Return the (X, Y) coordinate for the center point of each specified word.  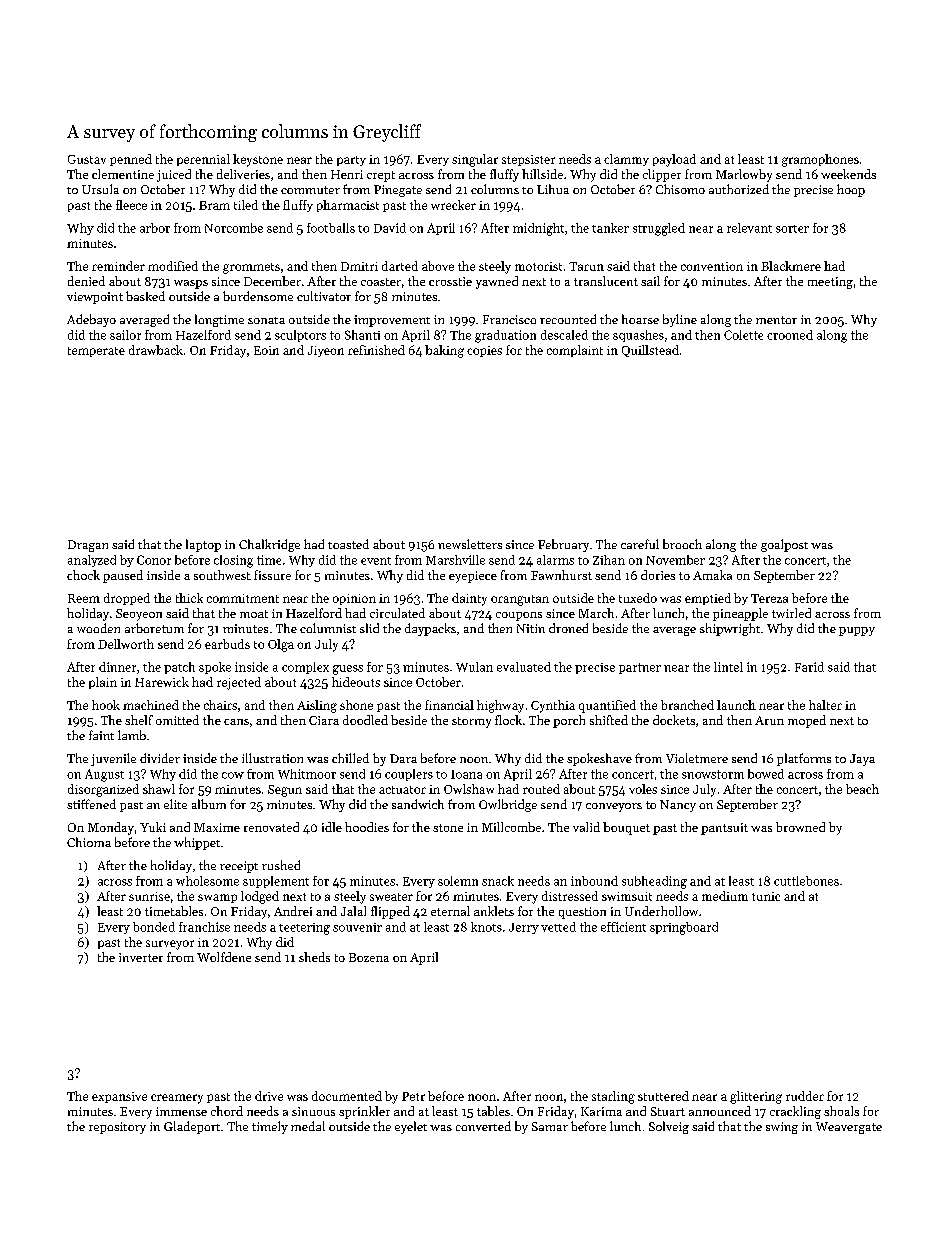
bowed (766, 774)
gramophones (820, 160)
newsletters (470, 544)
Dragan (88, 546)
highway (500, 706)
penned (131, 160)
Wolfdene (224, 957)
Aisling (317, 706)
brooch (682, 544)
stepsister (528, 160)
